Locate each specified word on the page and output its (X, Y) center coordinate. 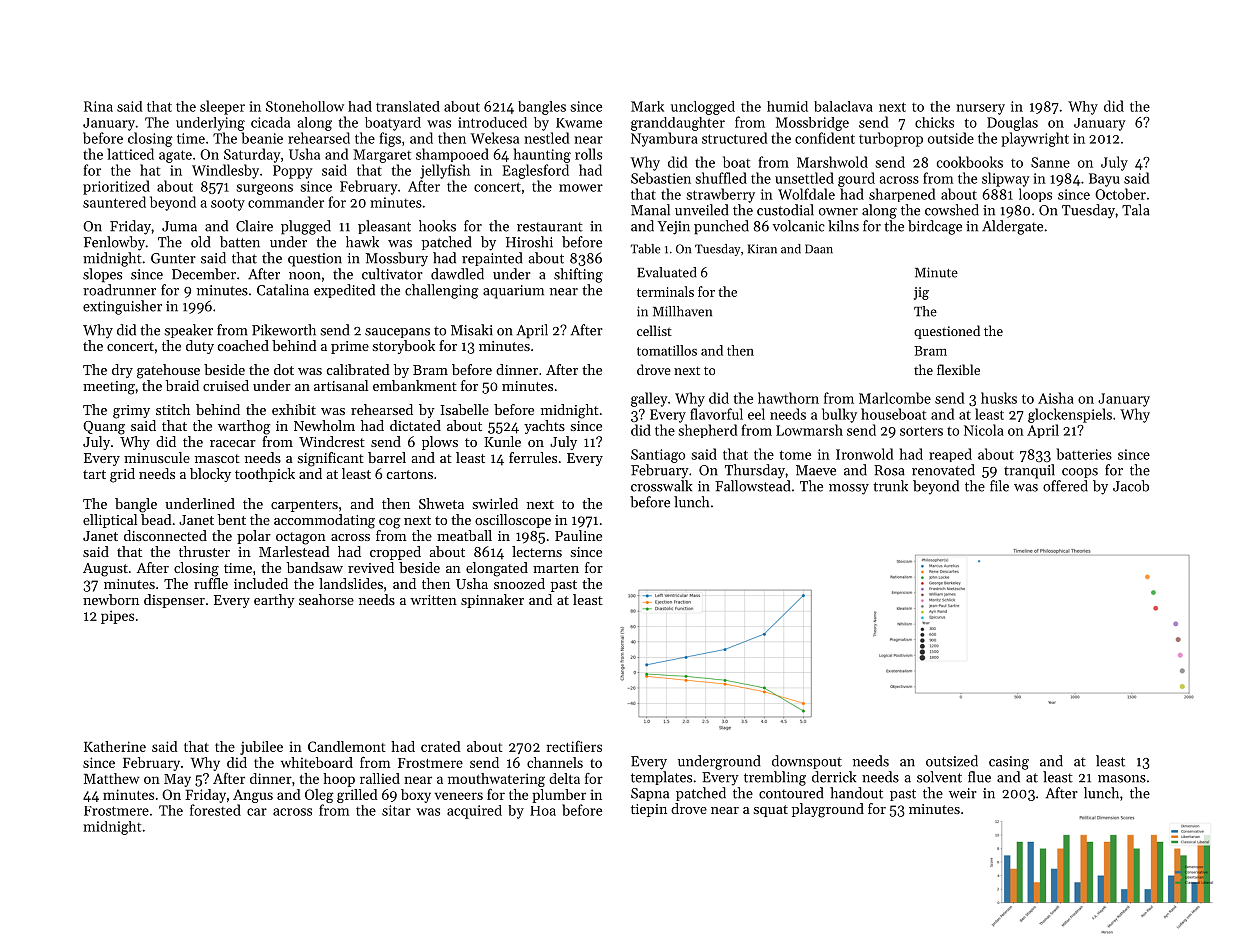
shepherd (708, 431)
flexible (958, 369)
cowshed (952, 210)
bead (156, 519)
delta (564, 778)
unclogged (703, 108)
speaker (189, 331)
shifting (578, 275)
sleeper (222, 107)
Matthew (111, 778)
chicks (934, 122)
